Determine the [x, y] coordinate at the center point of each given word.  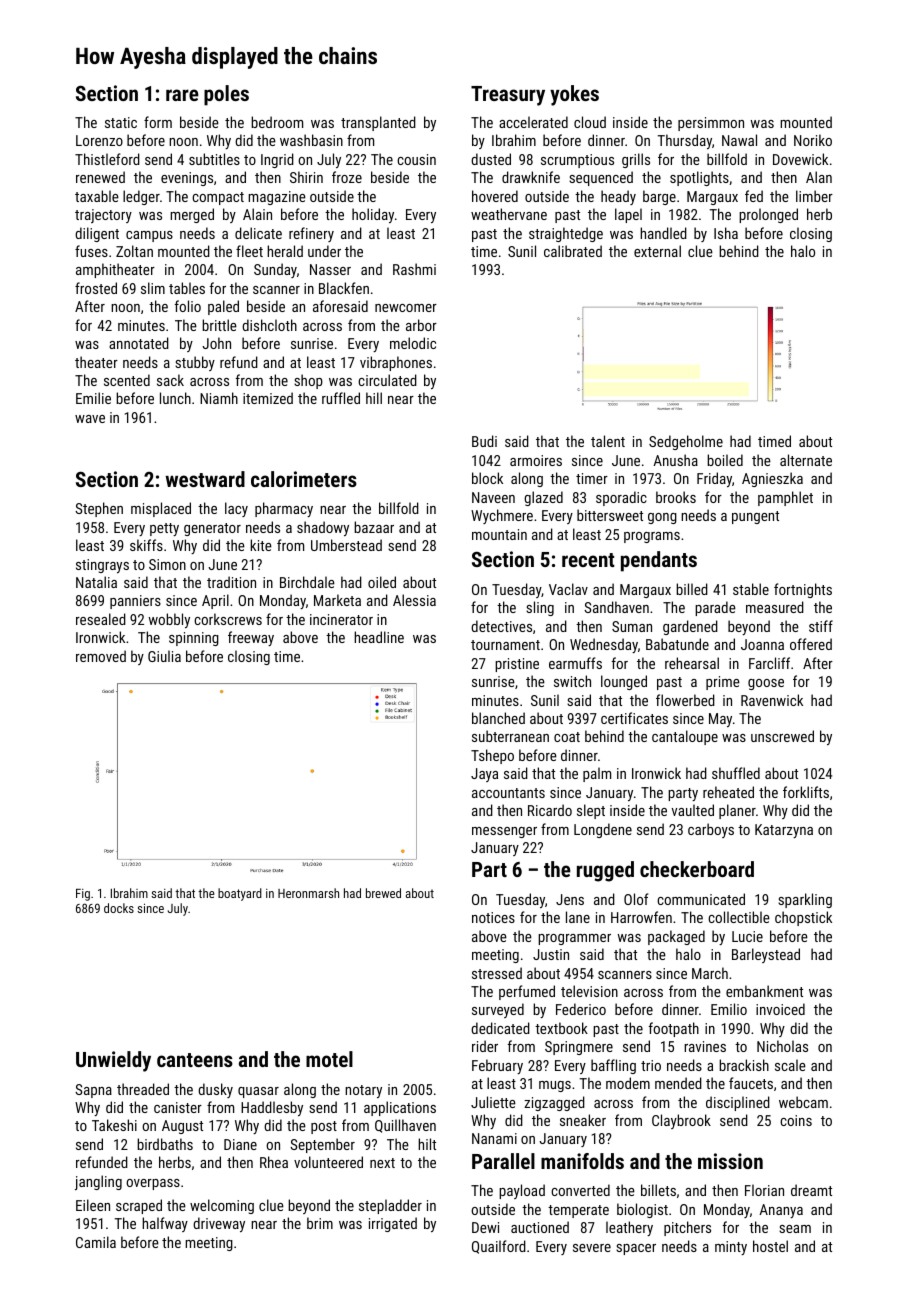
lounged [624, 682]
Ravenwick [772, 700]
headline [379, 637]
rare [182, 95]
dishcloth [269, 325]
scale [790, 1065]
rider [485, 1046]
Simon [167, 564]
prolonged [768, 215]
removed [101, 656]
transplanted [378, 123]
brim [320, 1223]
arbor [421, 325]
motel [329, 1059]
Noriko [813, 140]
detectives [501, 626]
